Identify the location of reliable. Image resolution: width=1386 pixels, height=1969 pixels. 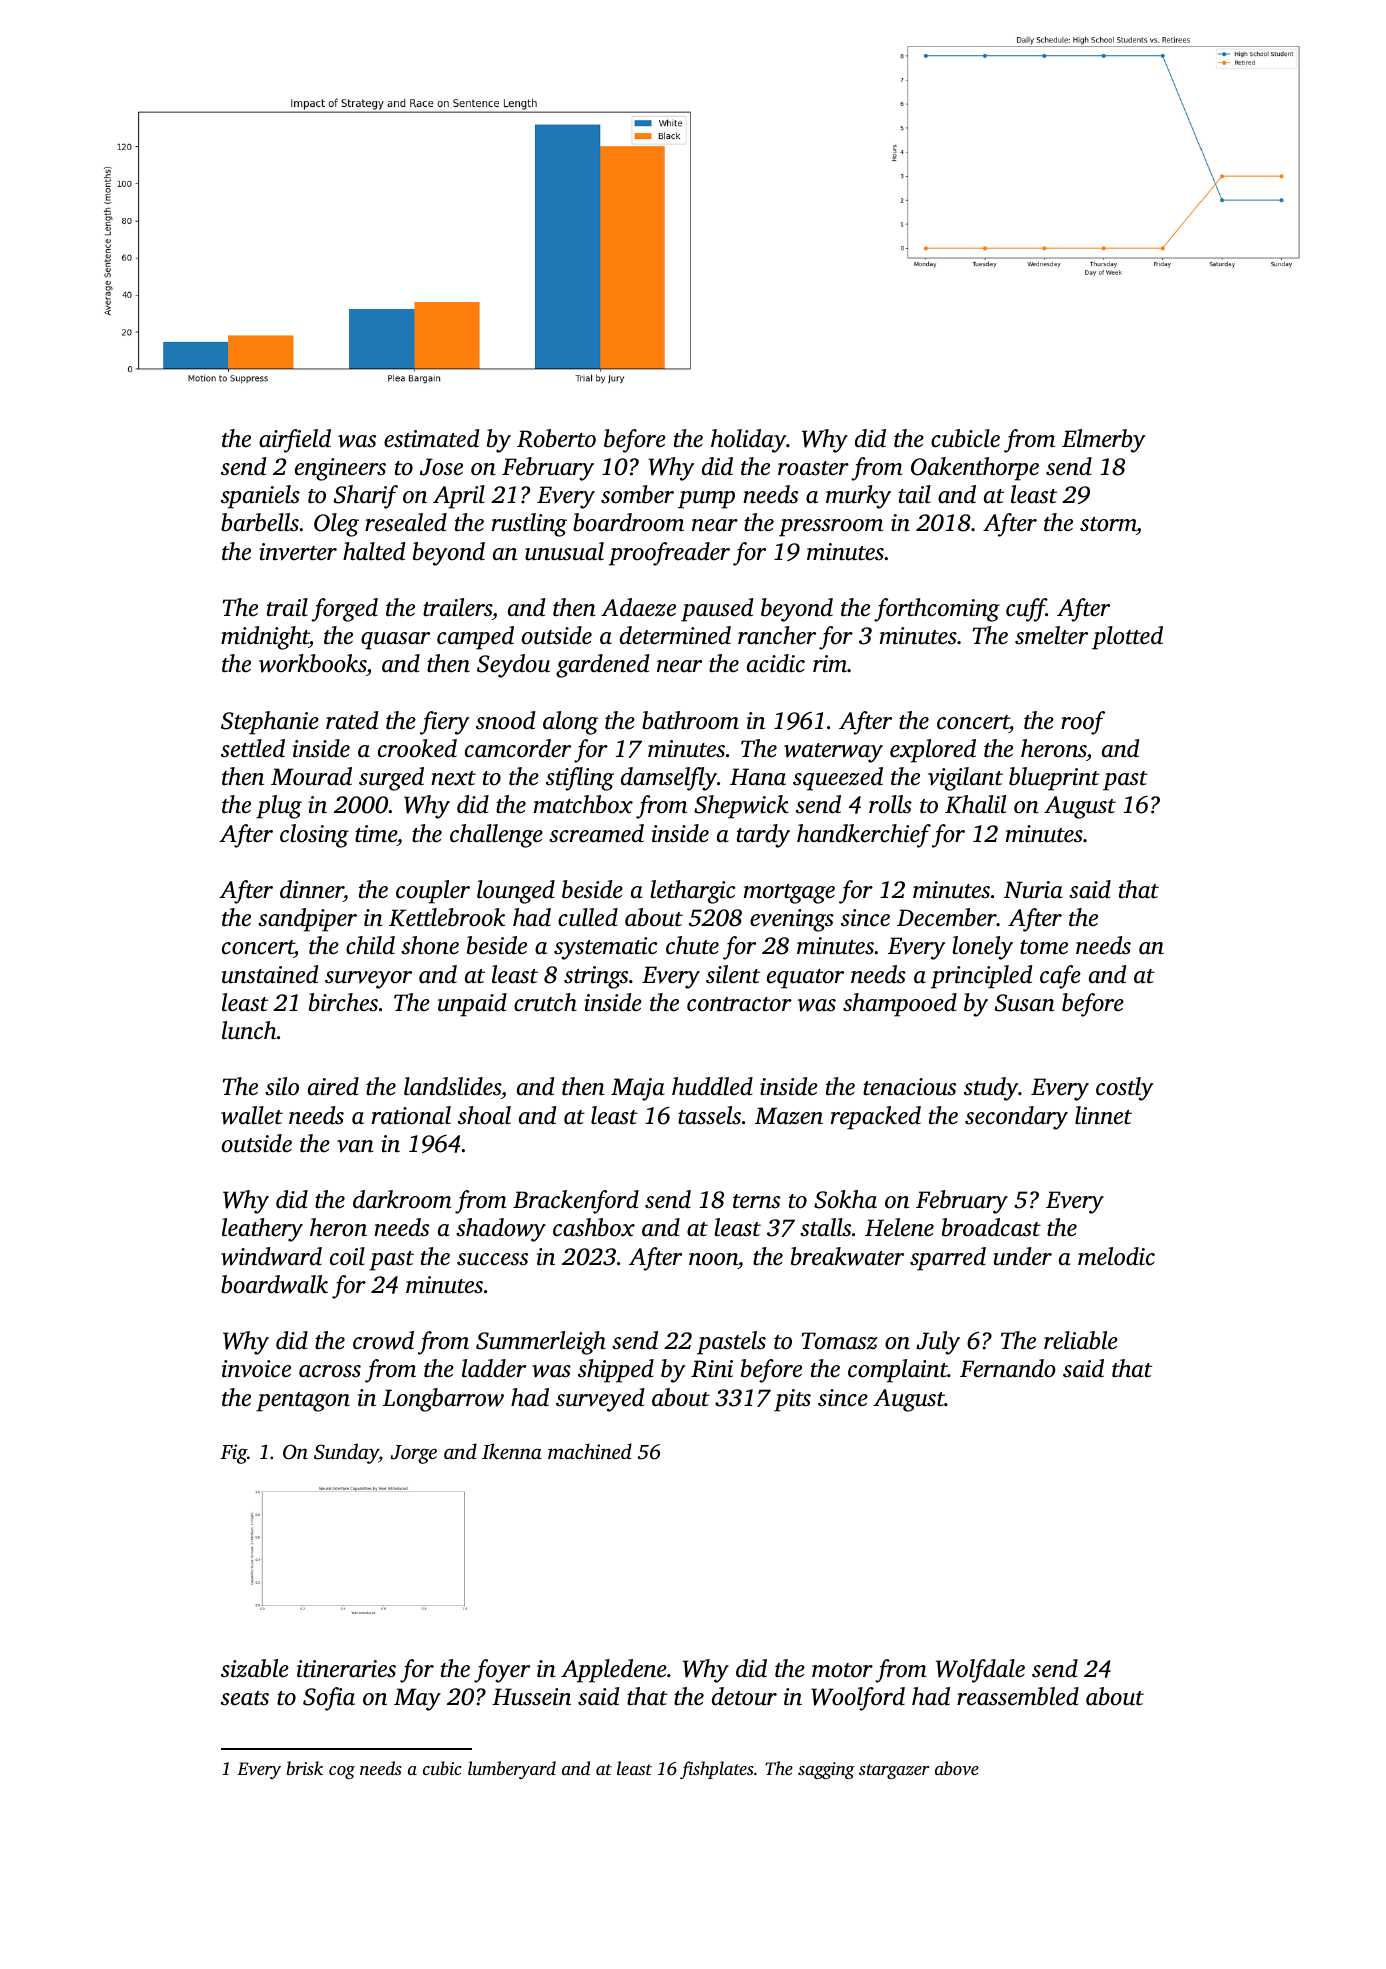
(1081, 1340).
